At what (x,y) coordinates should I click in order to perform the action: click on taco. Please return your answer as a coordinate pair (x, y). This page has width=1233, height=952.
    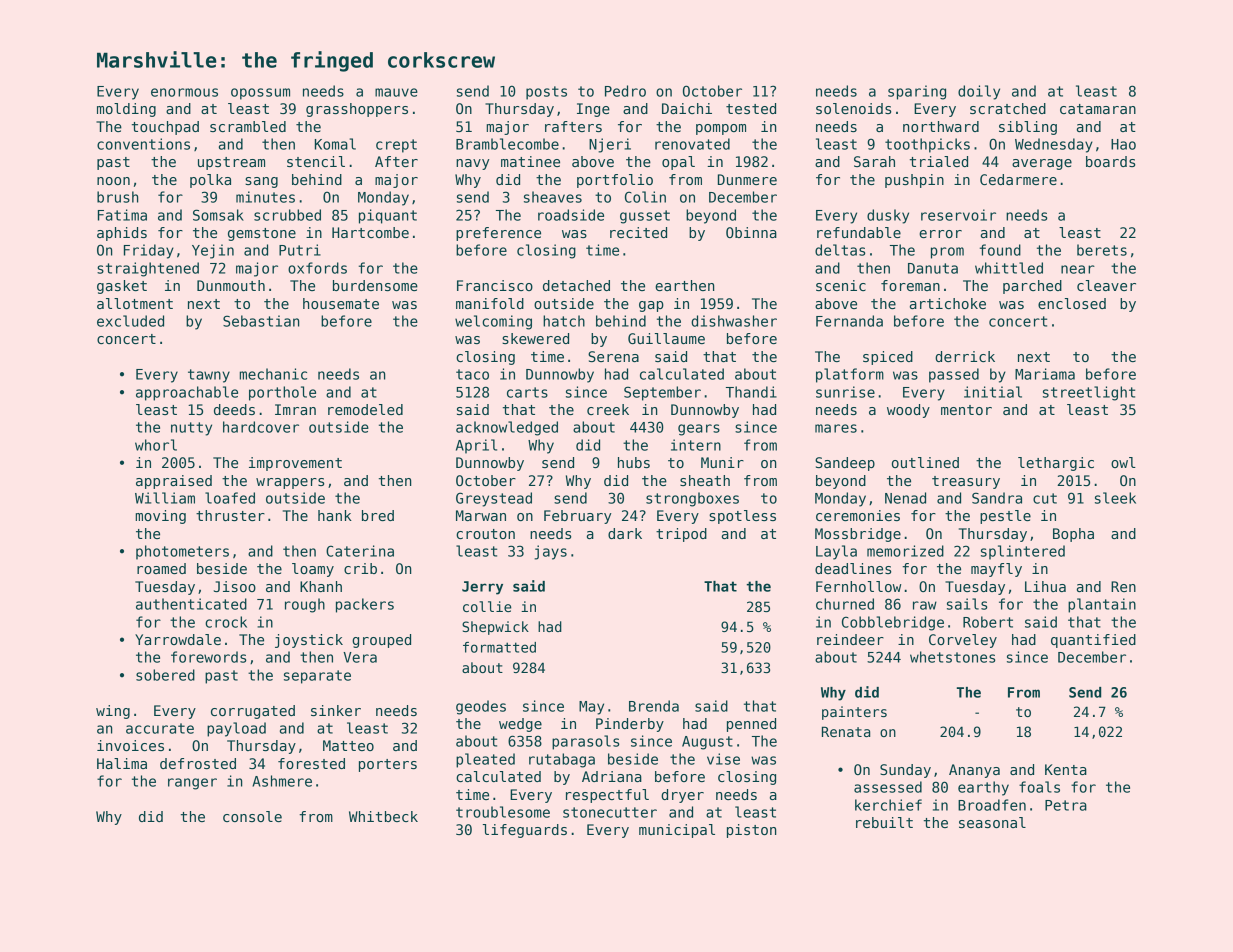
    Looking at the image, I should click on (472, 374).
